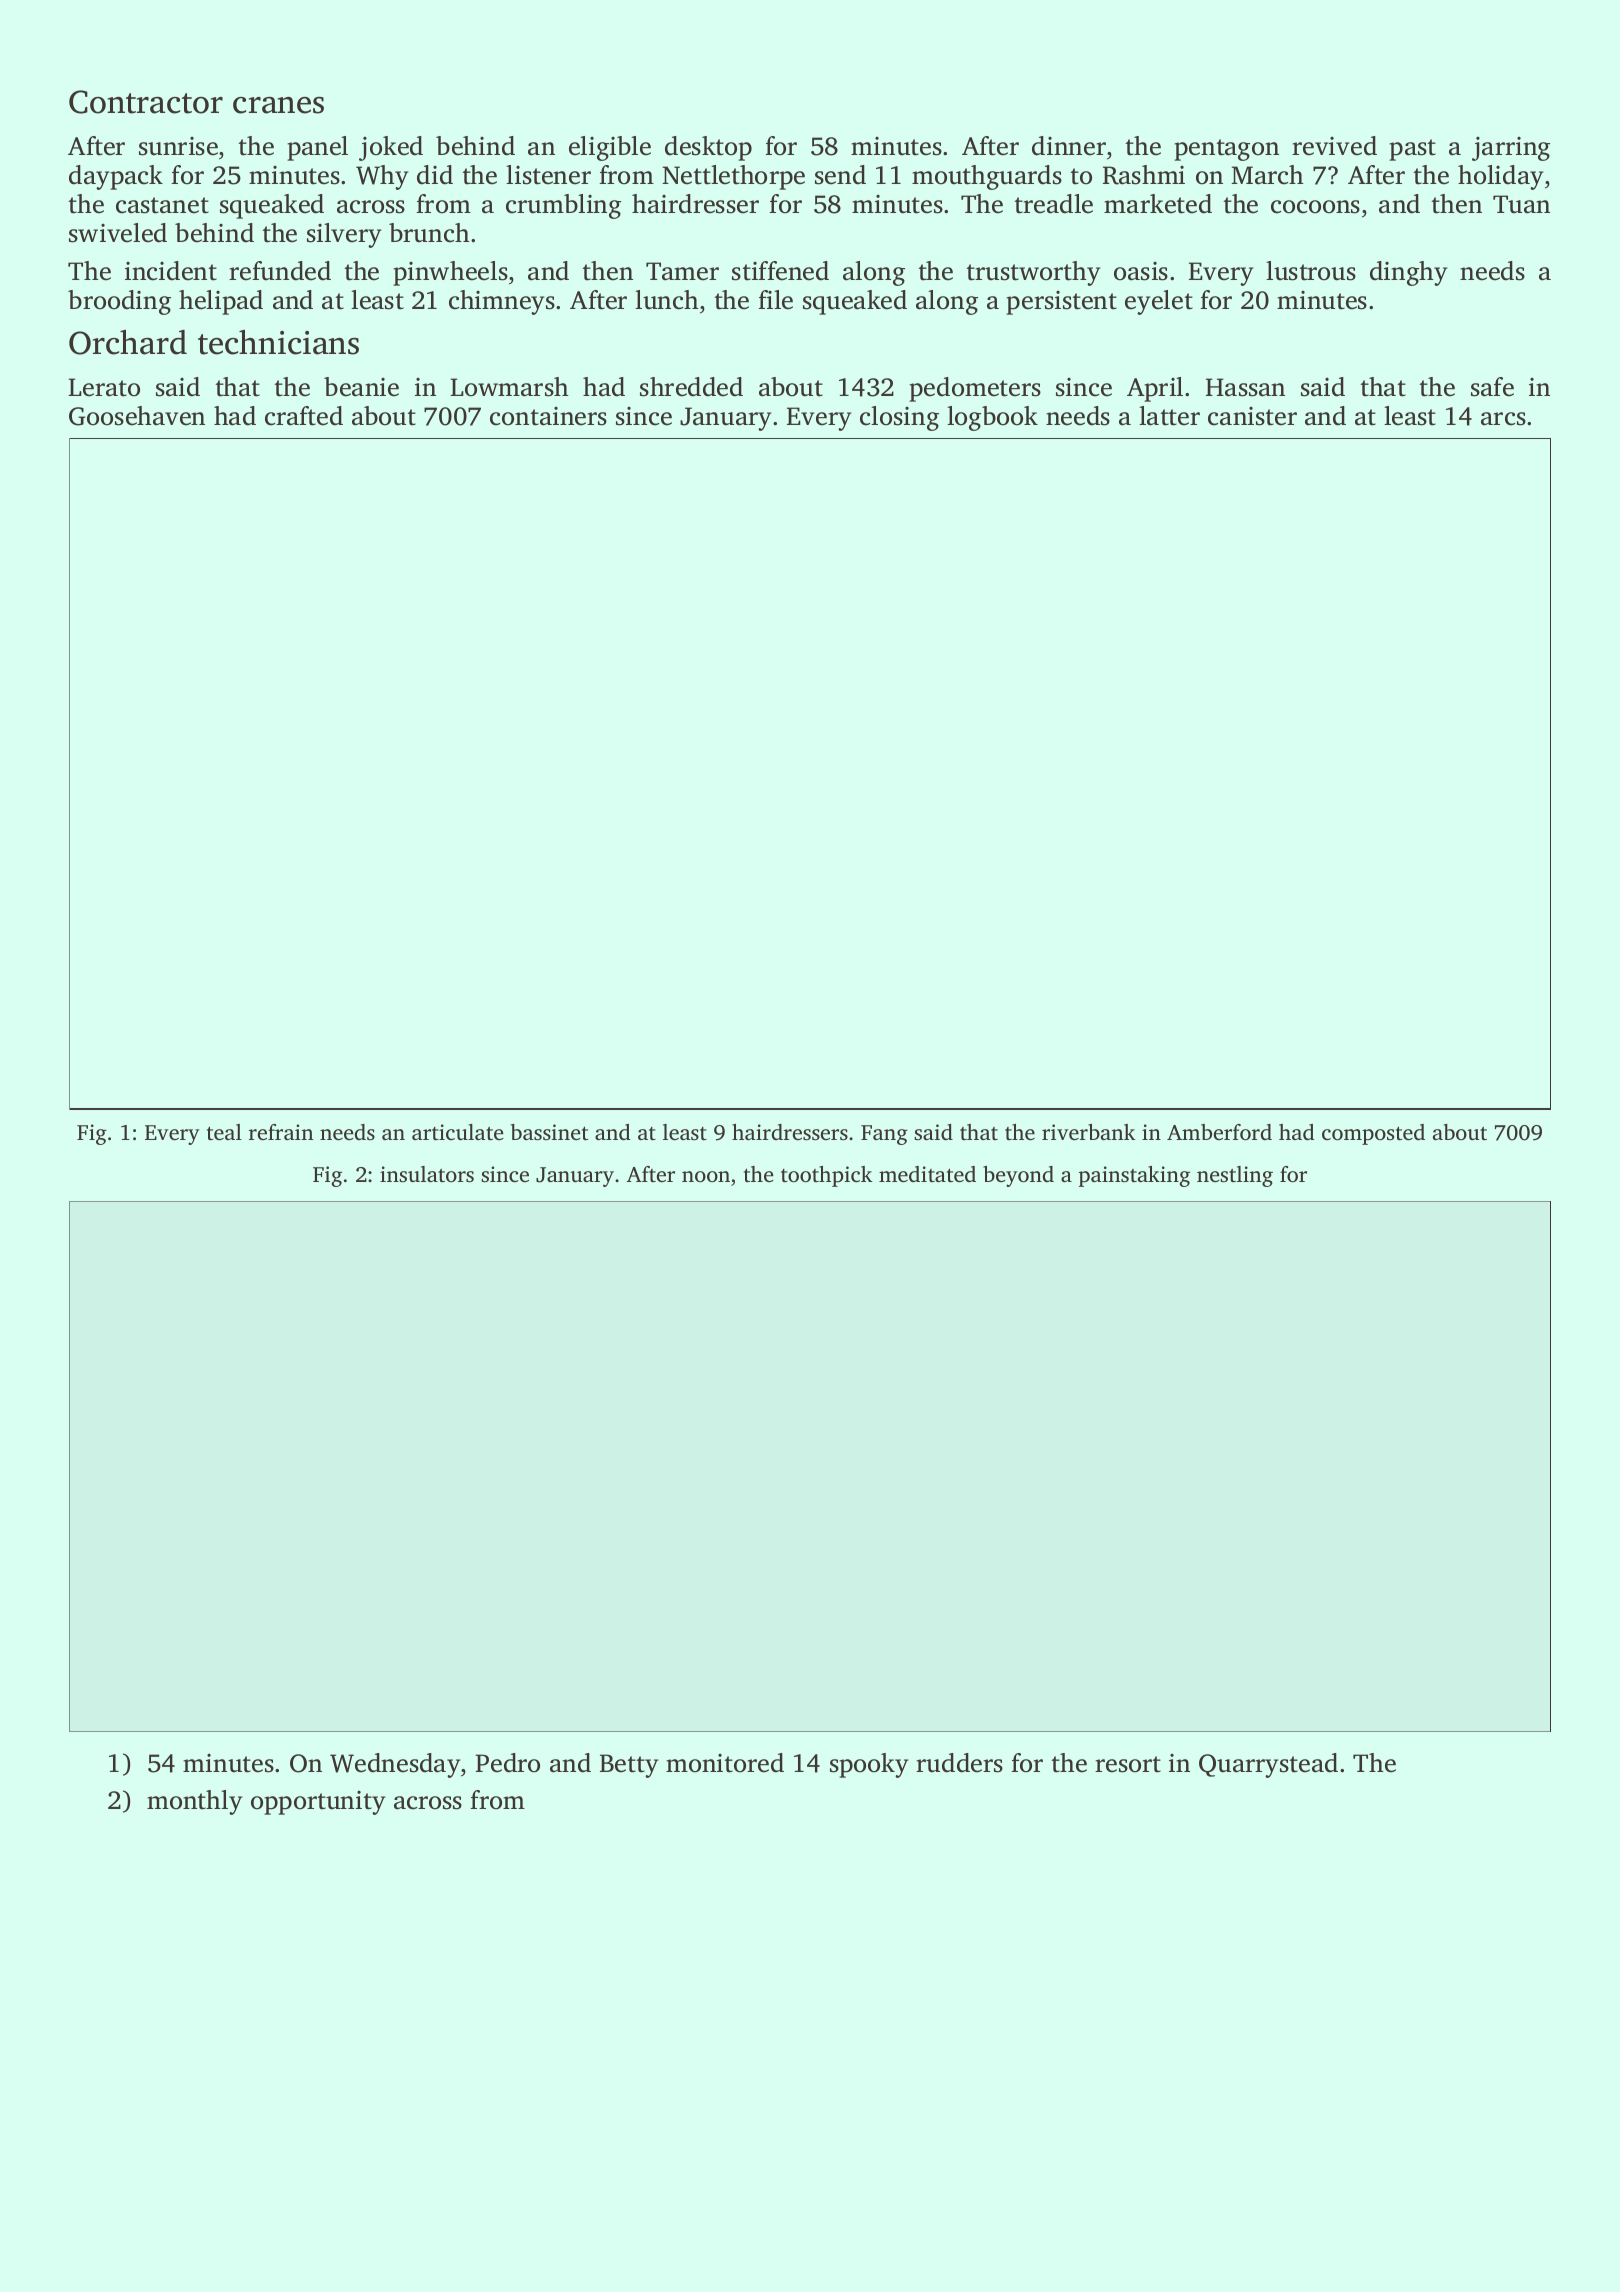  What do you see at coordinates (775, 300) in the image?
I see `file` at bounding box center [775, 300].
